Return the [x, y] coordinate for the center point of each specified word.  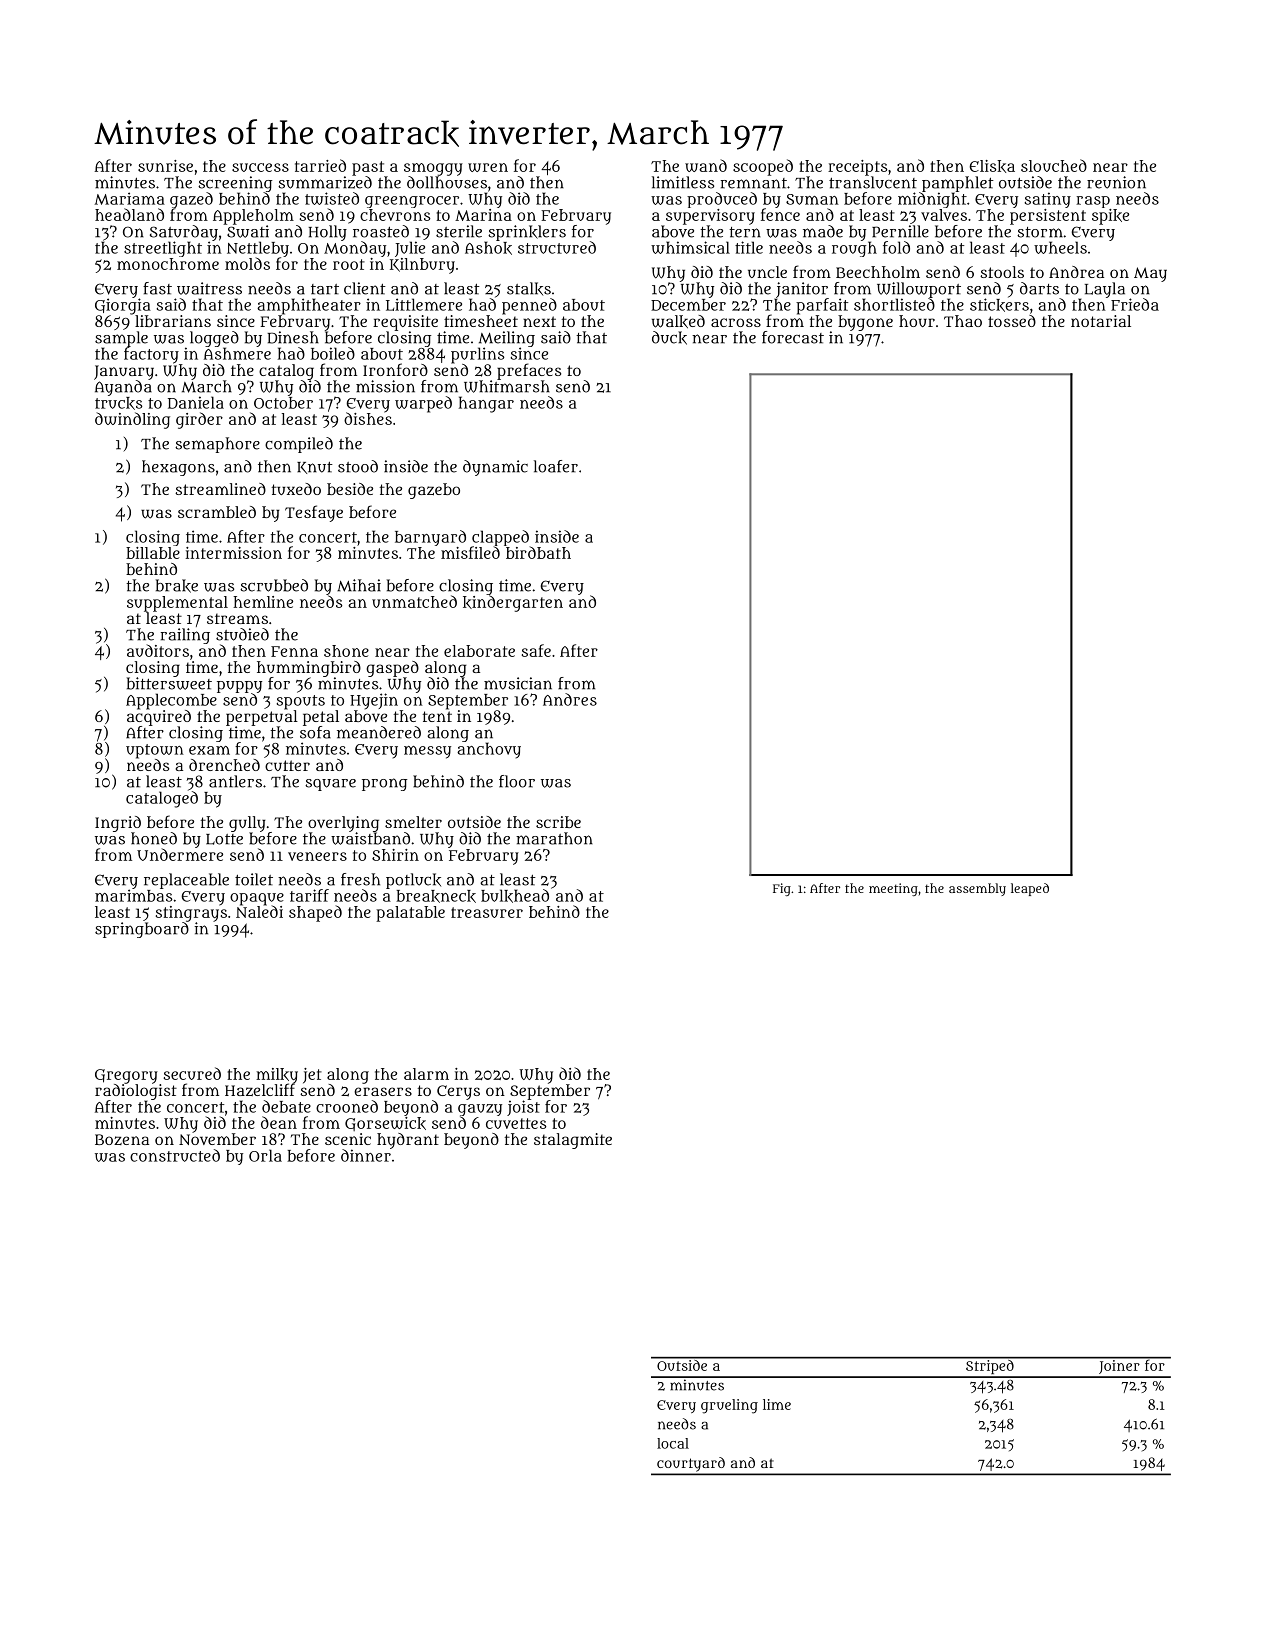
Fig [782, 889]
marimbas [134, 895]
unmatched [414, 601]
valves [944, 215]
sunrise [165, 166]
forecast [793, 337]
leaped [1030, 889]
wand [706, 165]
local [673, 1443]
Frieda [1135, 304]
